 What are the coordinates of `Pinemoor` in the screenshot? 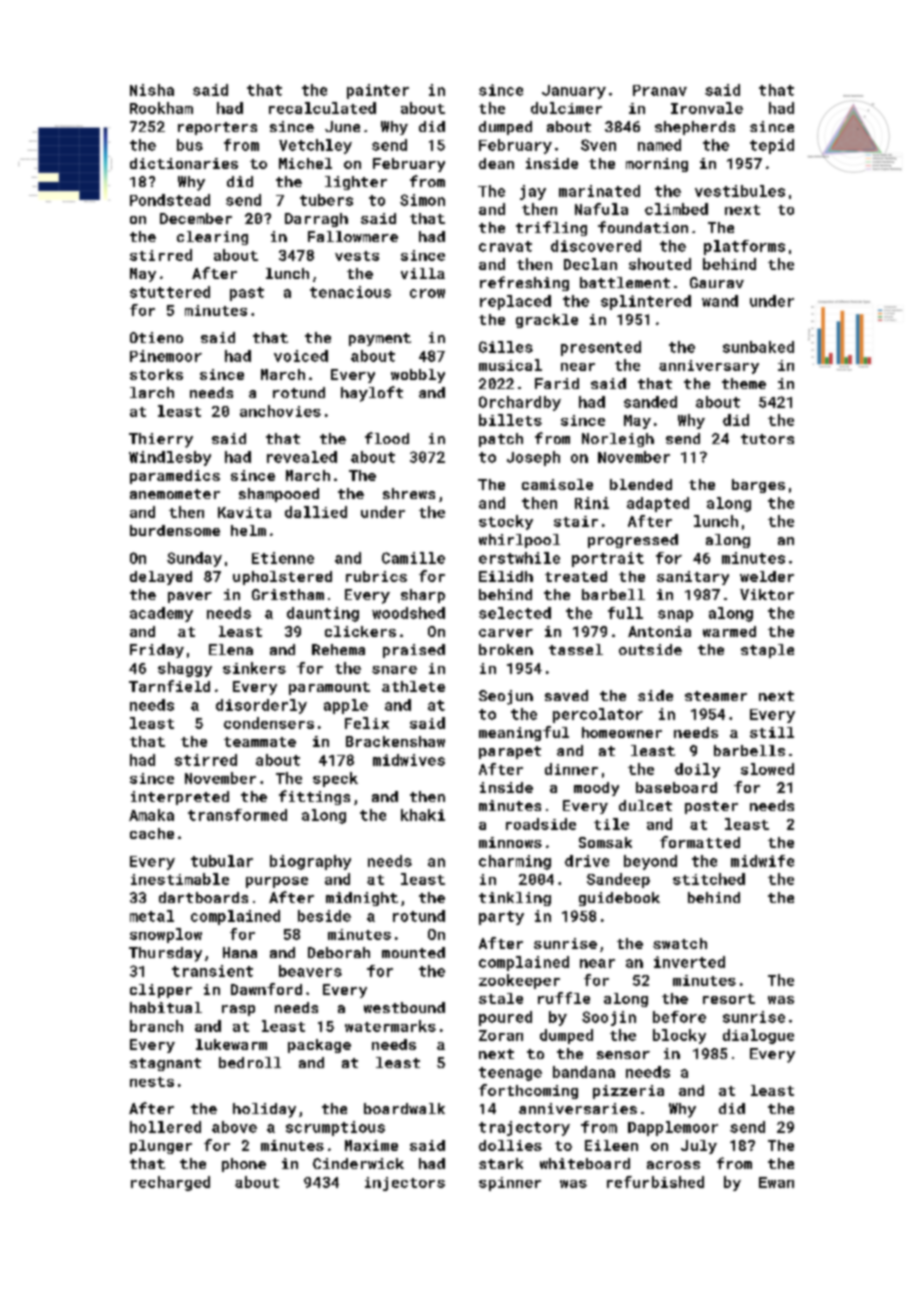 It's located at (166, 356).
